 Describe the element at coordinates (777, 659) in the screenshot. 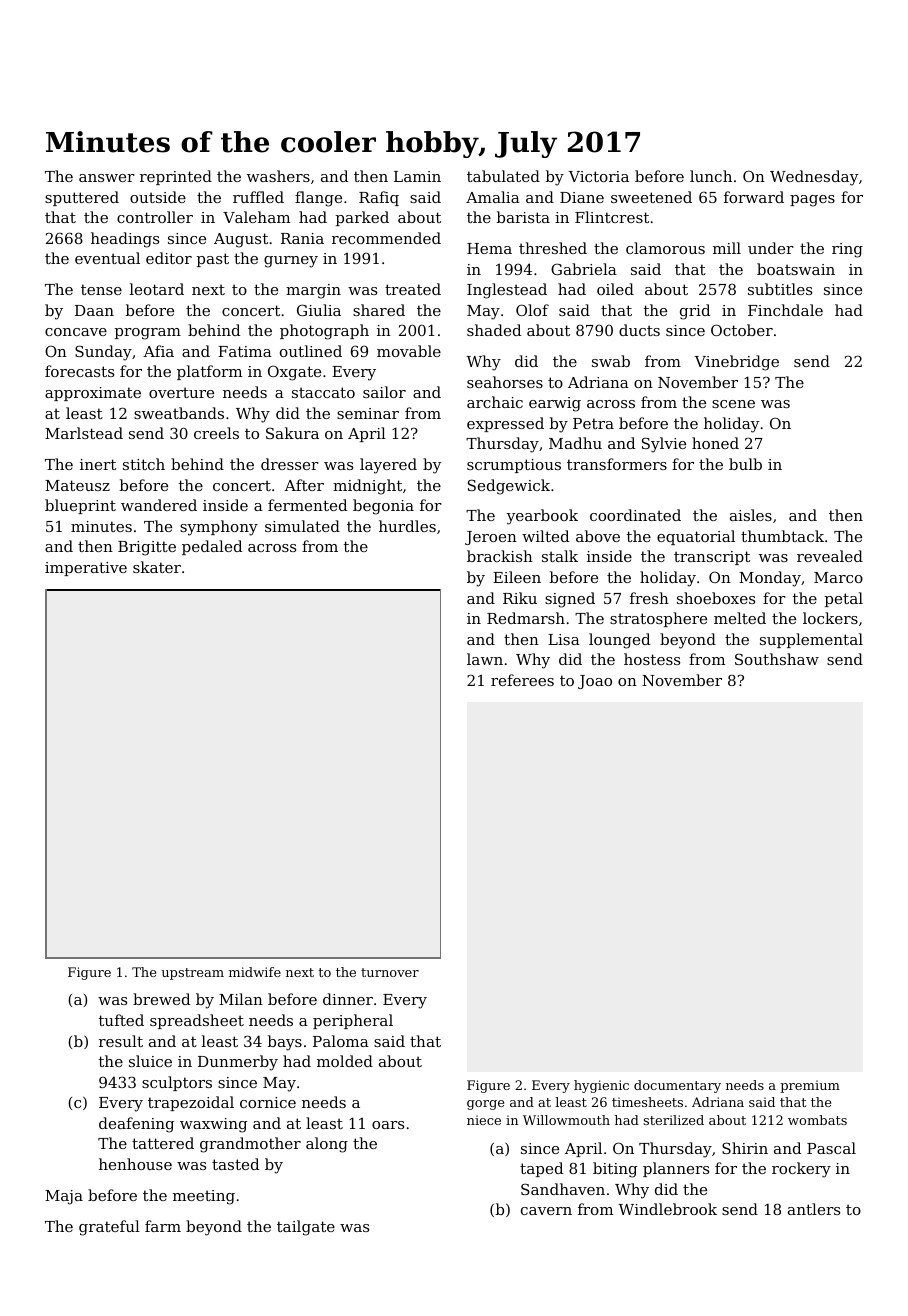

I see `Southshaw` at that location.
